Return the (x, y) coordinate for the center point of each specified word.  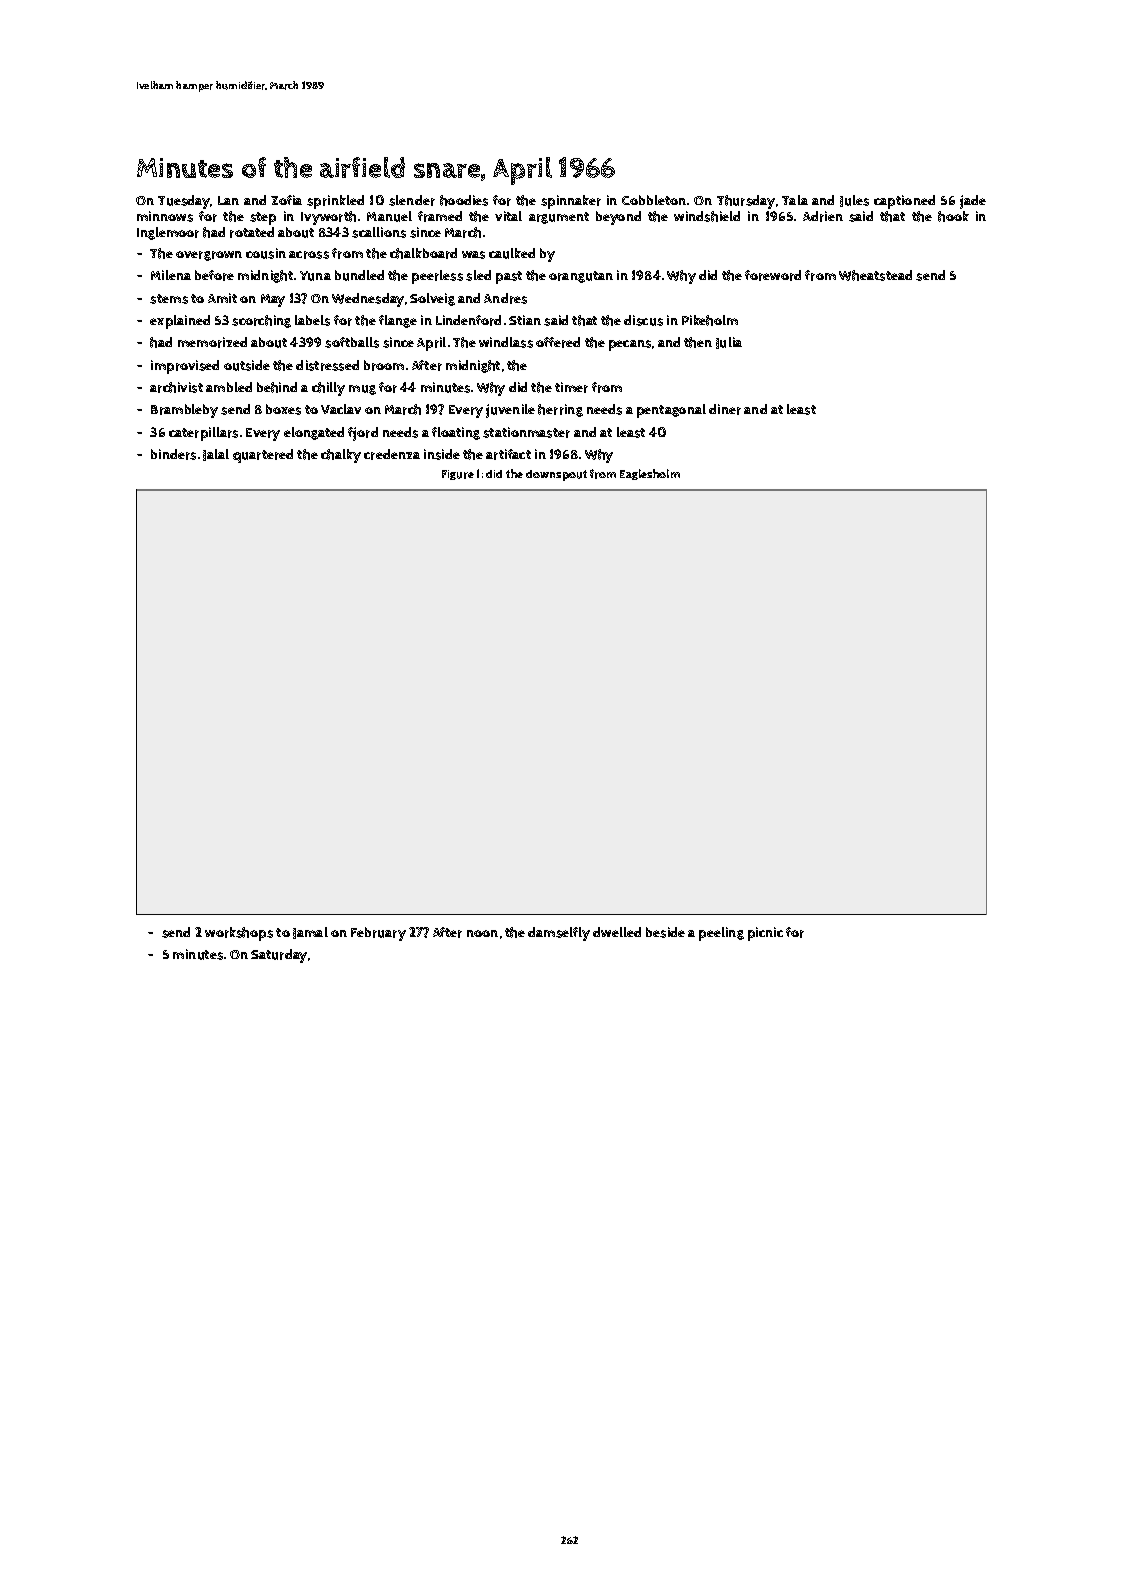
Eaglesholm (650, 474)
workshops (239, 934)
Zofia (286, 200)
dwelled (617, 932)
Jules (854, 201)
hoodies (464, 200)
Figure (458, 475)
